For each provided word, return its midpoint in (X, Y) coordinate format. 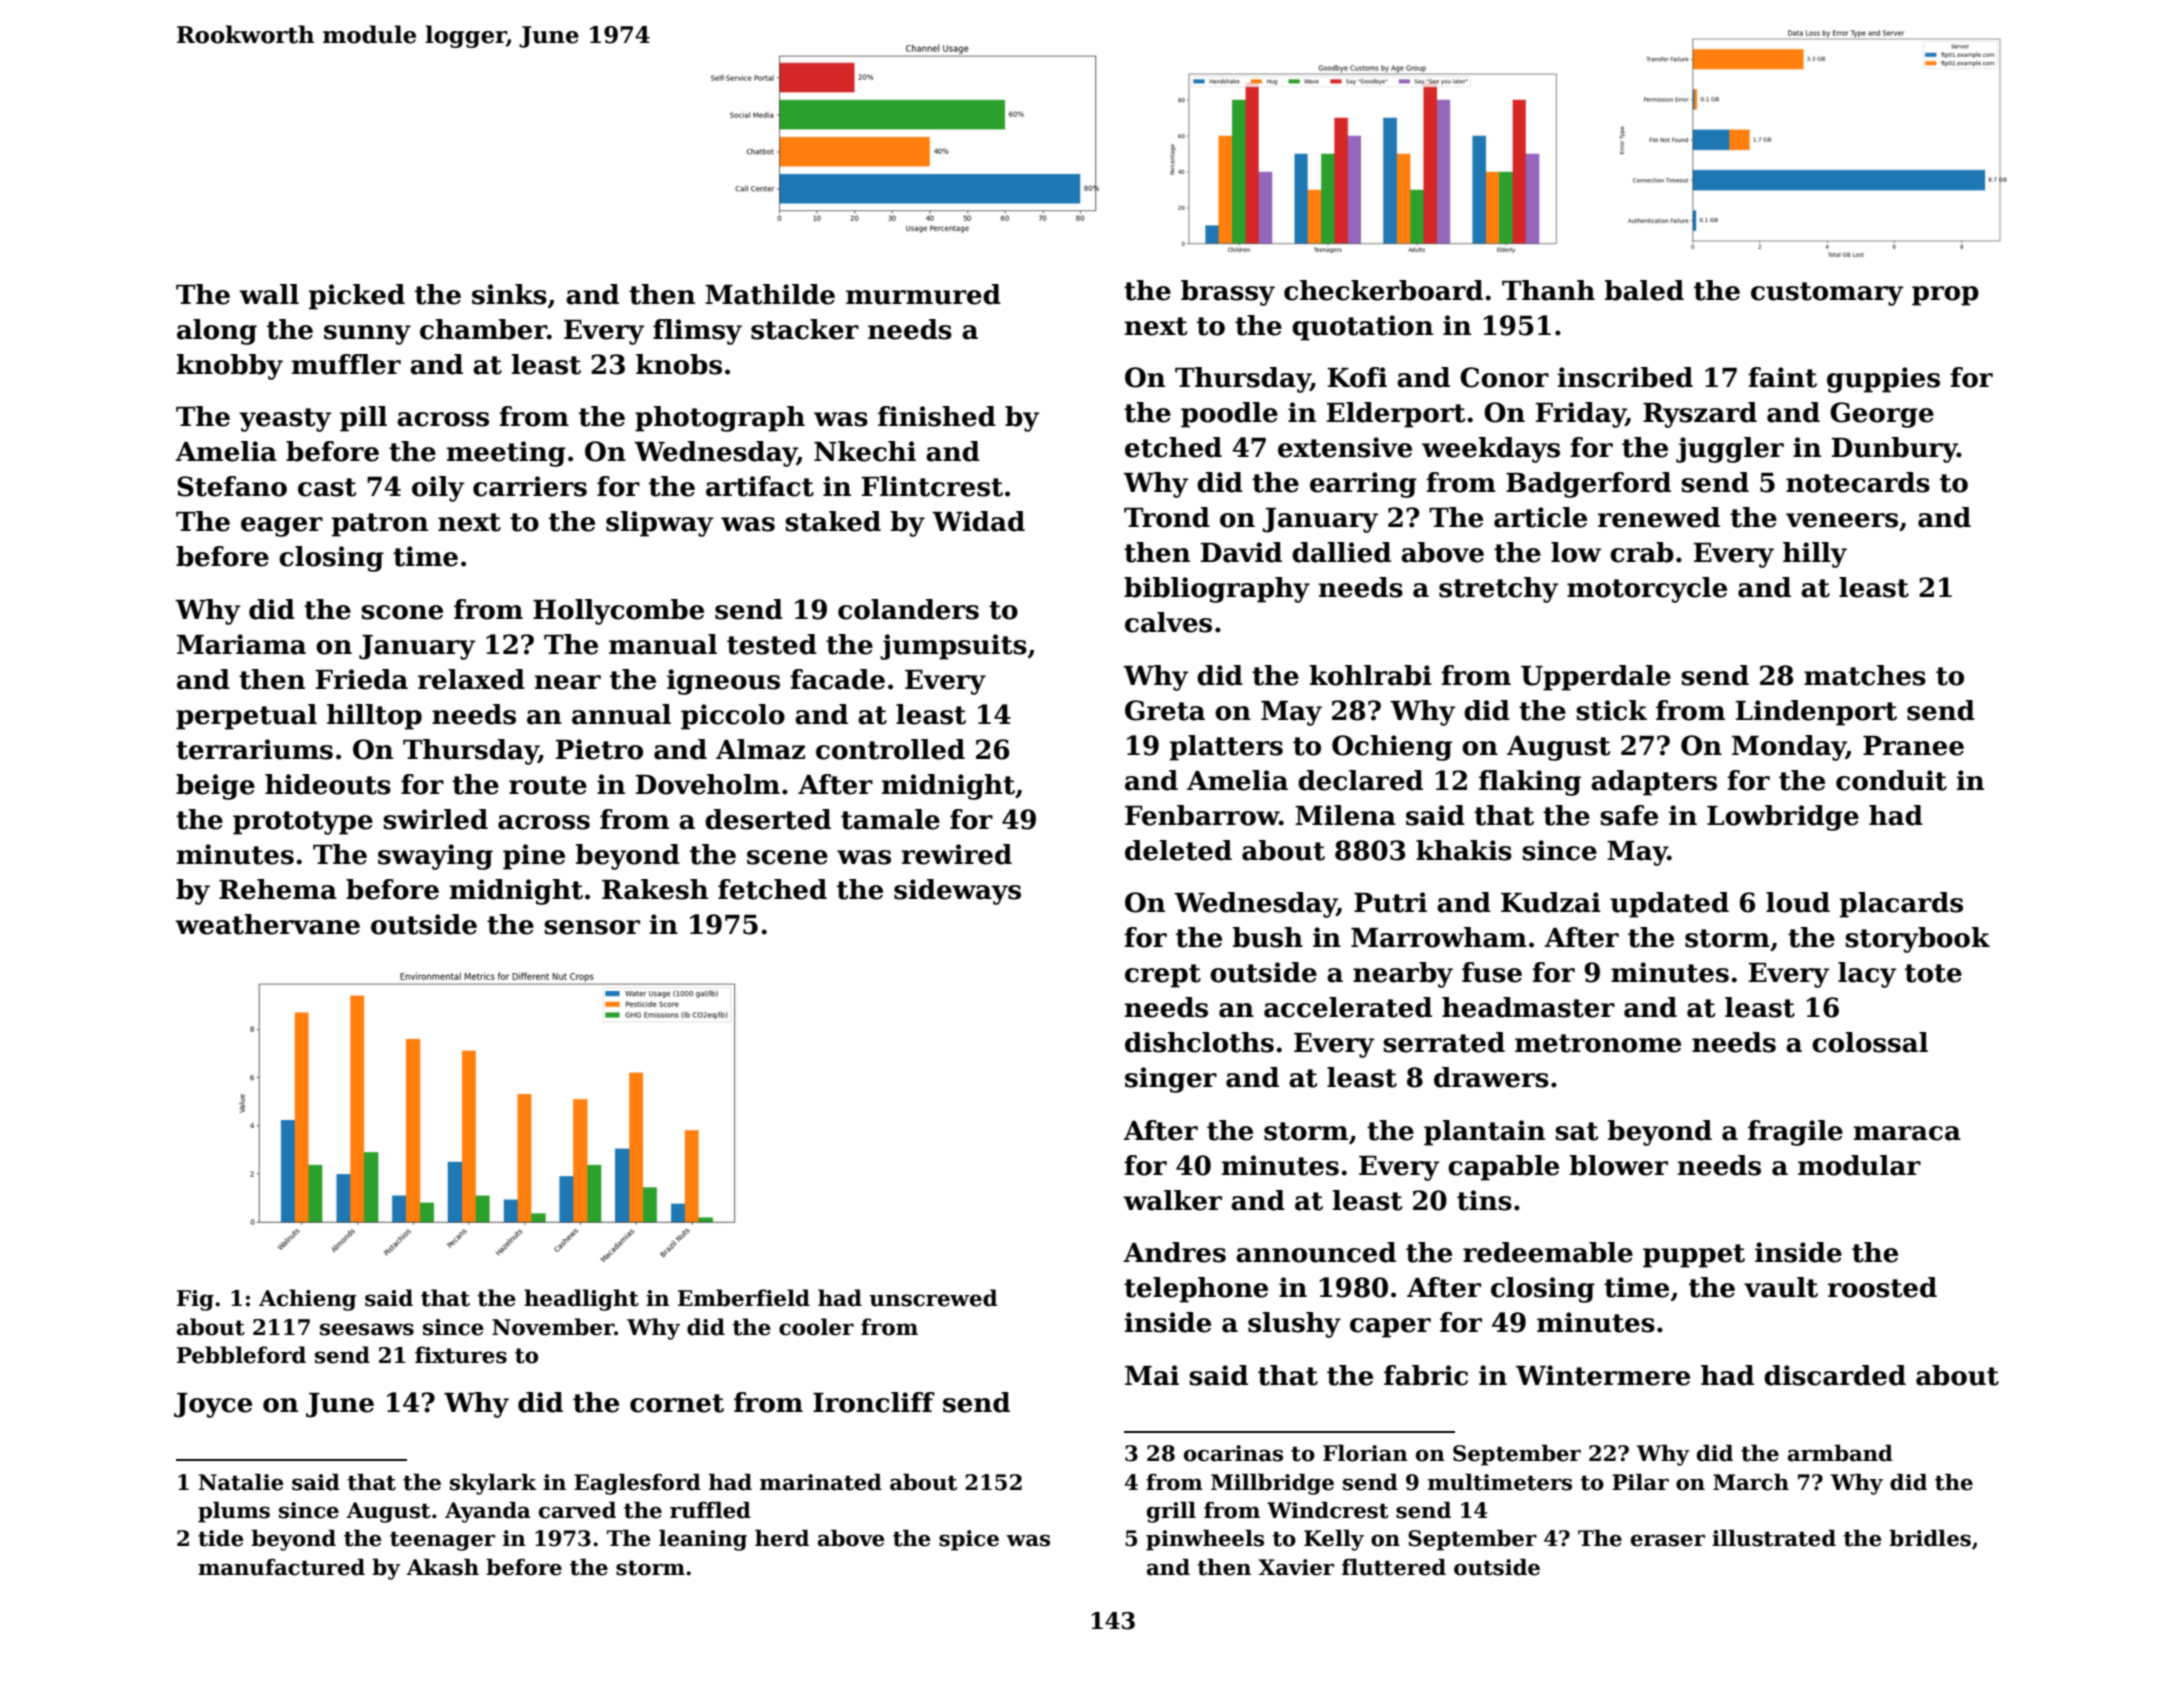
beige (215, 787)
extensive (1345, 447)
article (1540, 517)
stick (1611, 710)
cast (327, 487)
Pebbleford (241, 1355)
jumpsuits (953, 647)
